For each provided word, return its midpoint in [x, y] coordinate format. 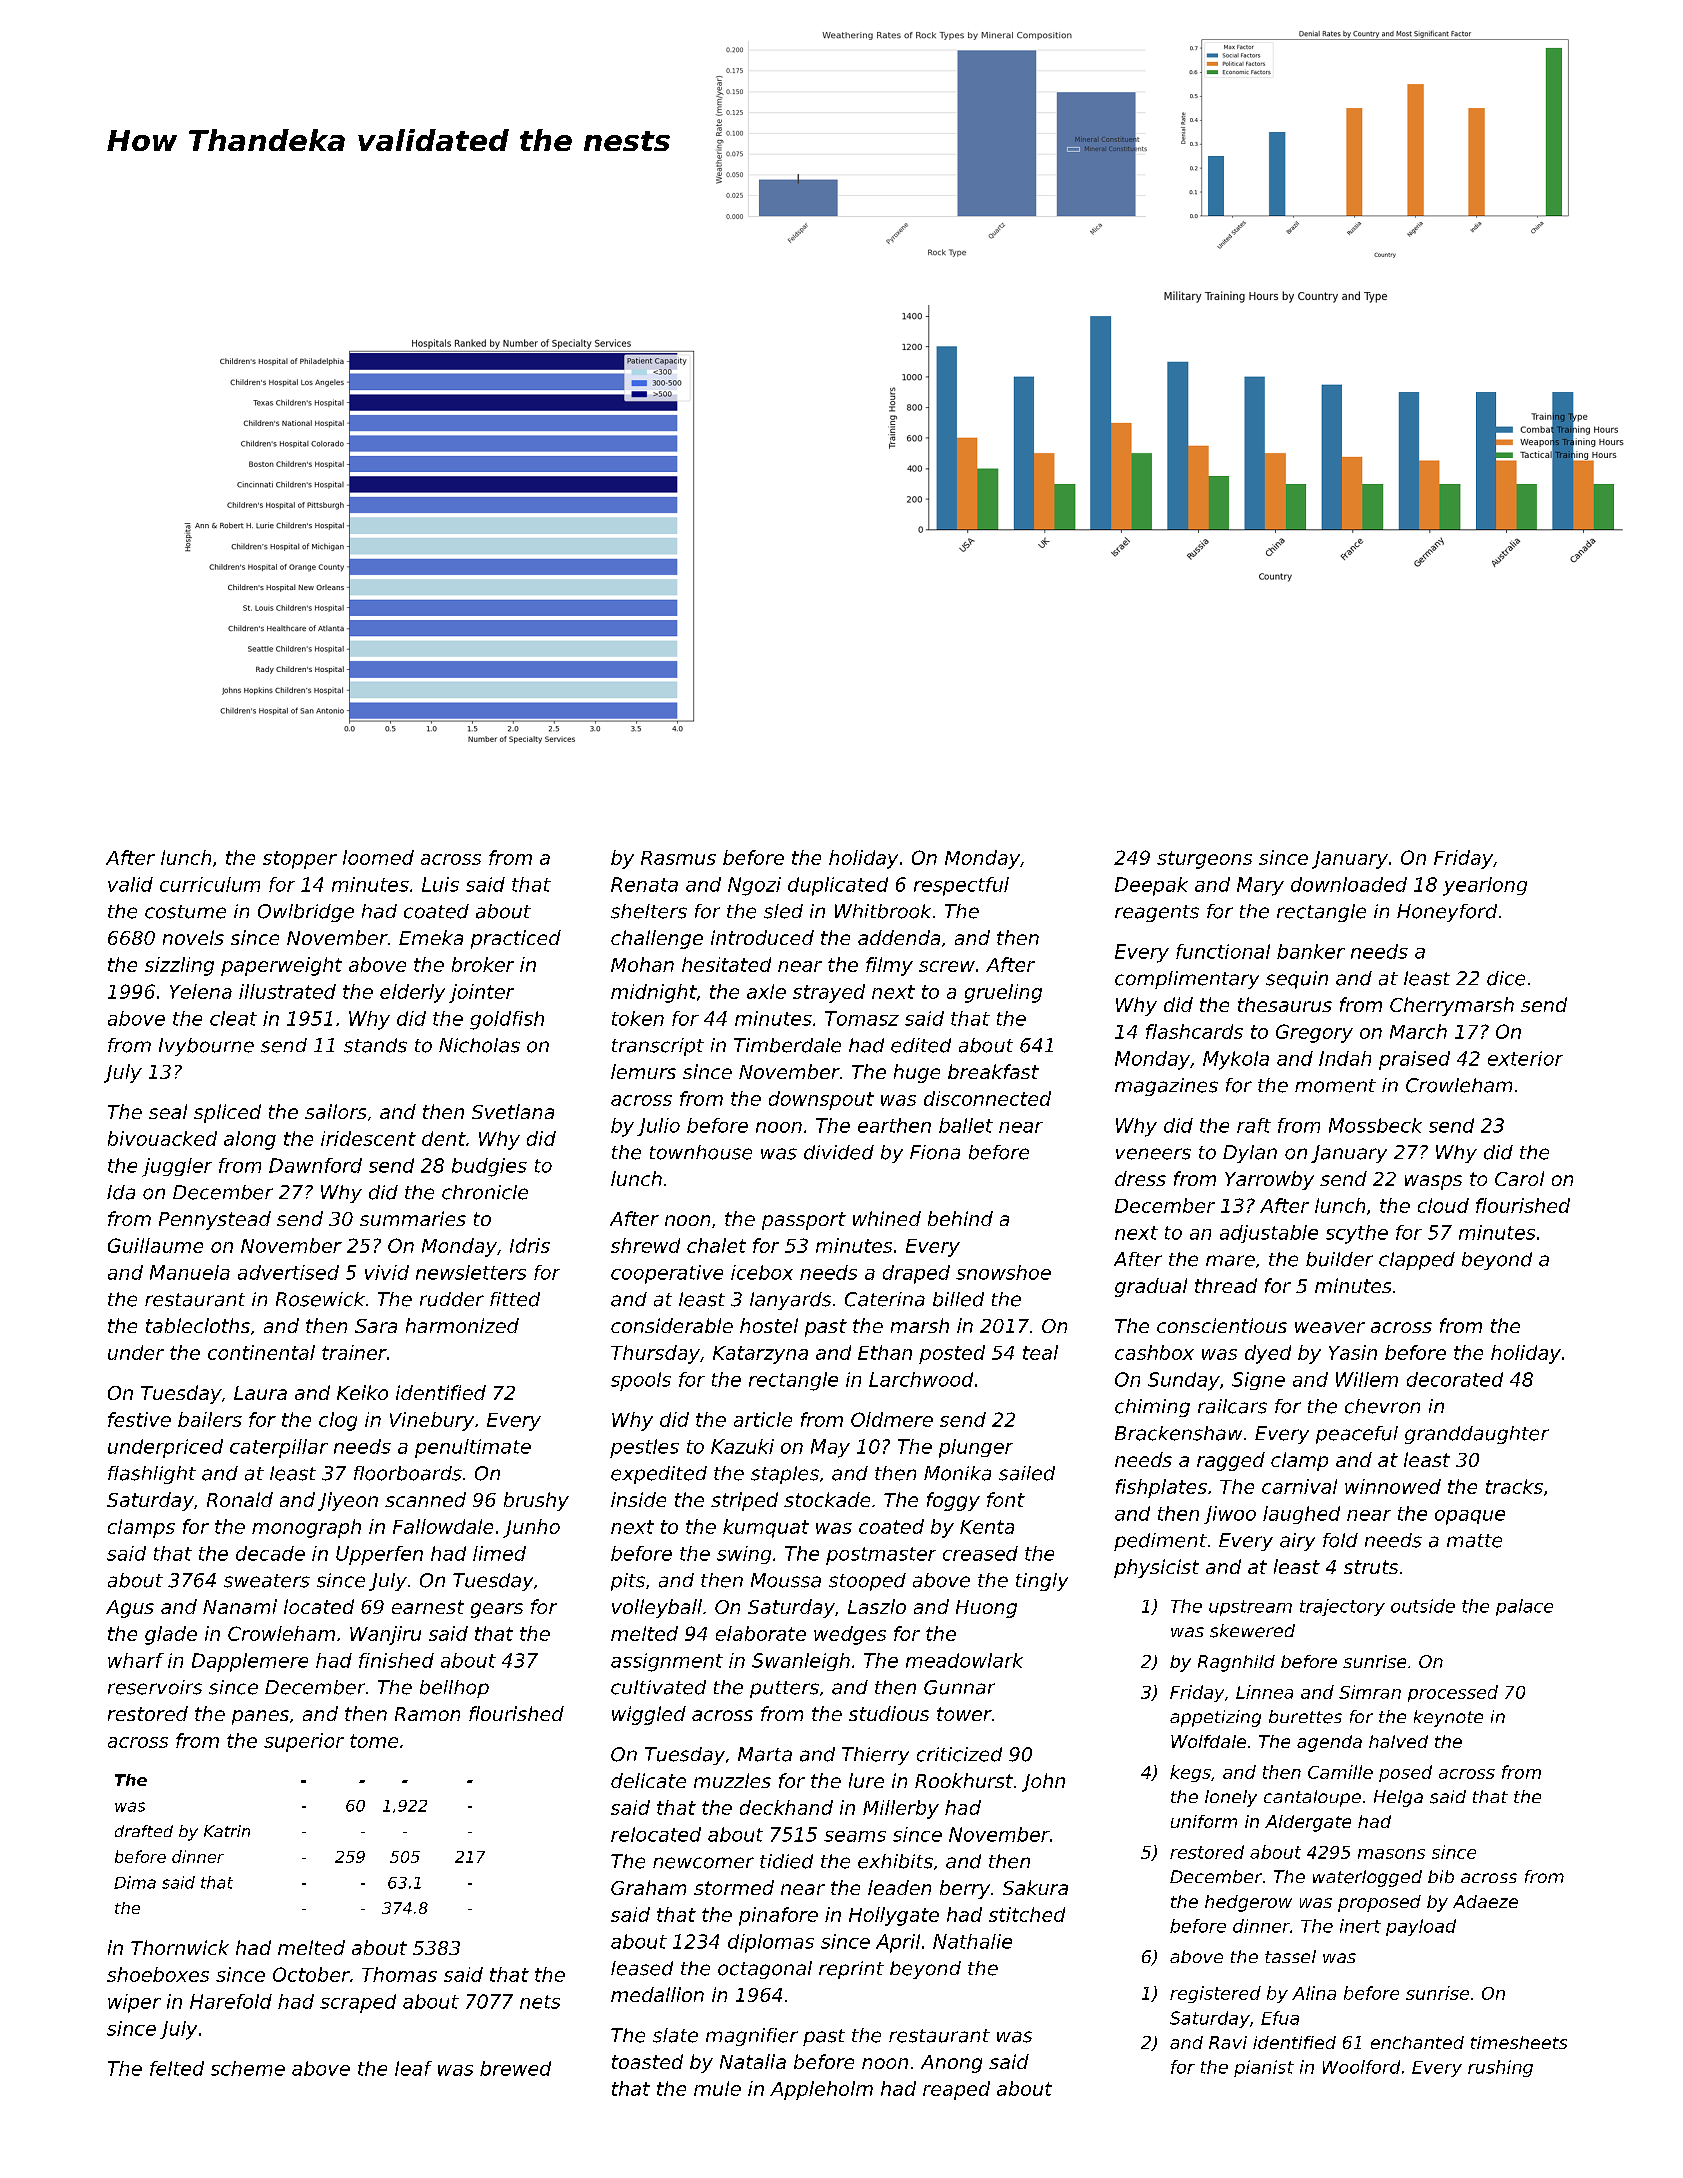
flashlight [152, 1475]
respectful [961, 886]
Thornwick [180, 1947]
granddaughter [1477, 1435]
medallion [657, 1994]
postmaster [881, 1556]
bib [1441, 1876]
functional [1223, 951]
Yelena [201, 991]
